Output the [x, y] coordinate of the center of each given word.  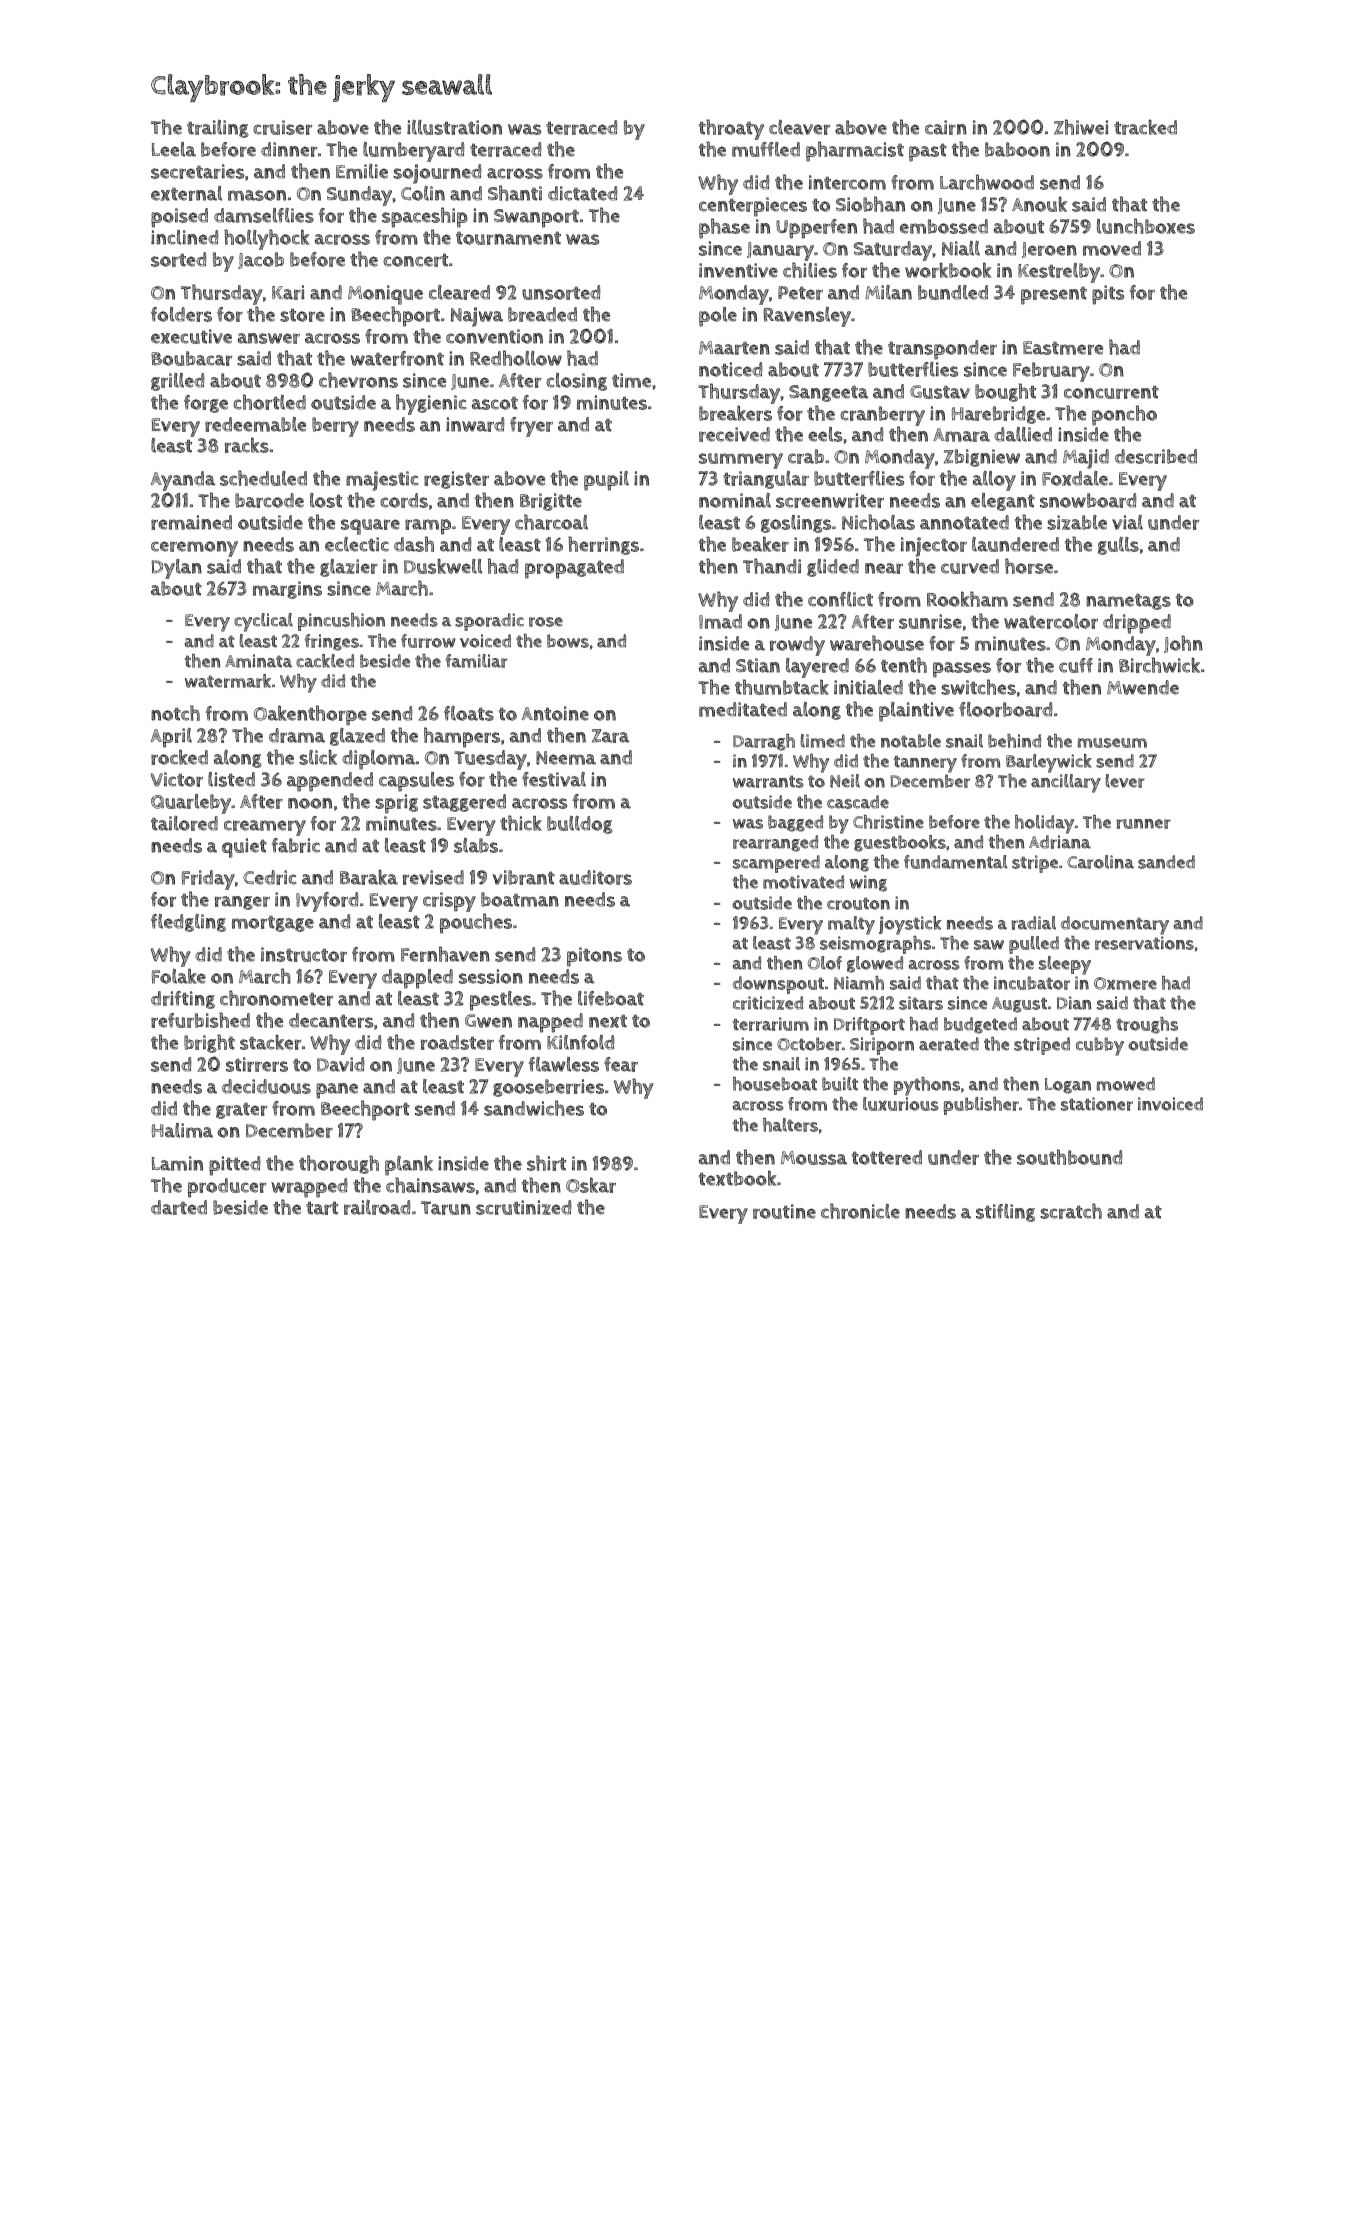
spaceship [425, 217]
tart [322, 1208]
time [631, 380]
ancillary [1066, 783]
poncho [1124, 415]
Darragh [764, 742]
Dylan [177, 569]
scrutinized [523, 1207]
